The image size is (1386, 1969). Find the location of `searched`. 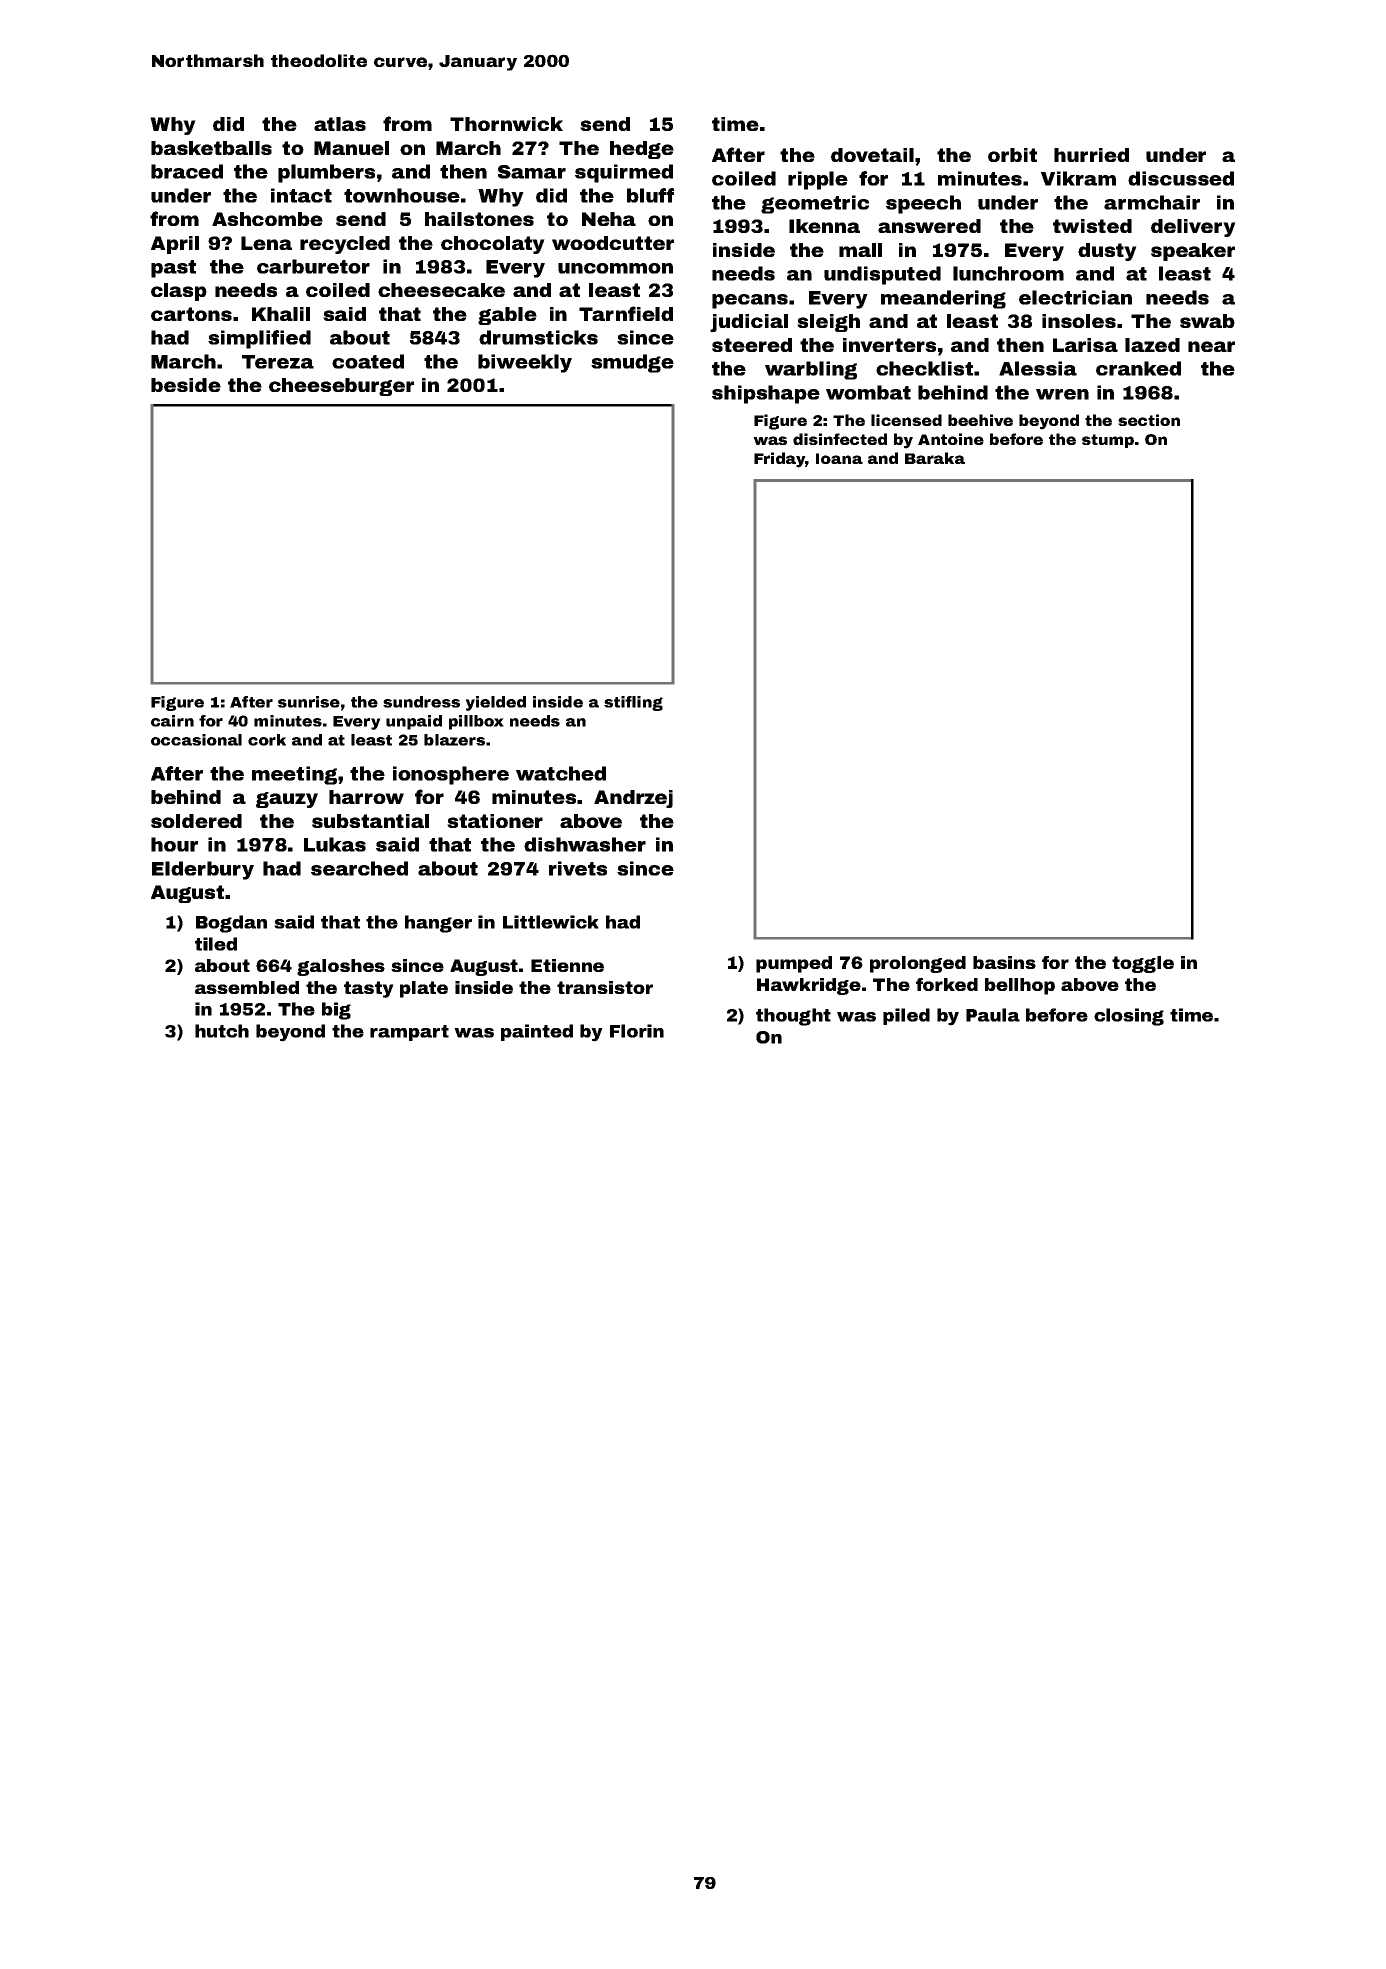

searched is located at coordinates (359, 868).
